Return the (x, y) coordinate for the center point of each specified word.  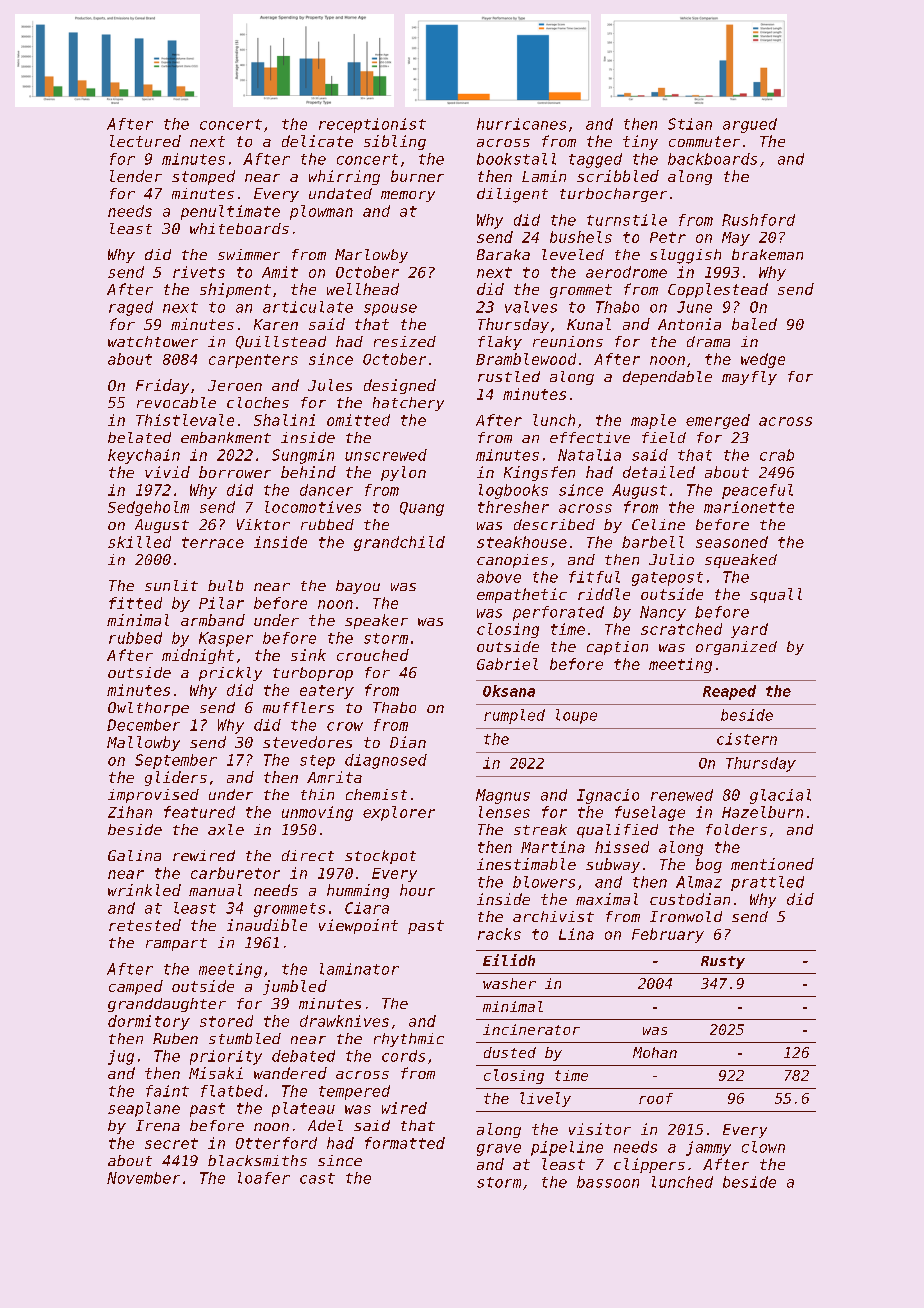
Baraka (503, 254)
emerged (718, 421)
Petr (668, 237)
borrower (235, 472)
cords (403, 1056)
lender (136, 176)
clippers (649, 1165)
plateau (303, 1109)
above (499, 577)
